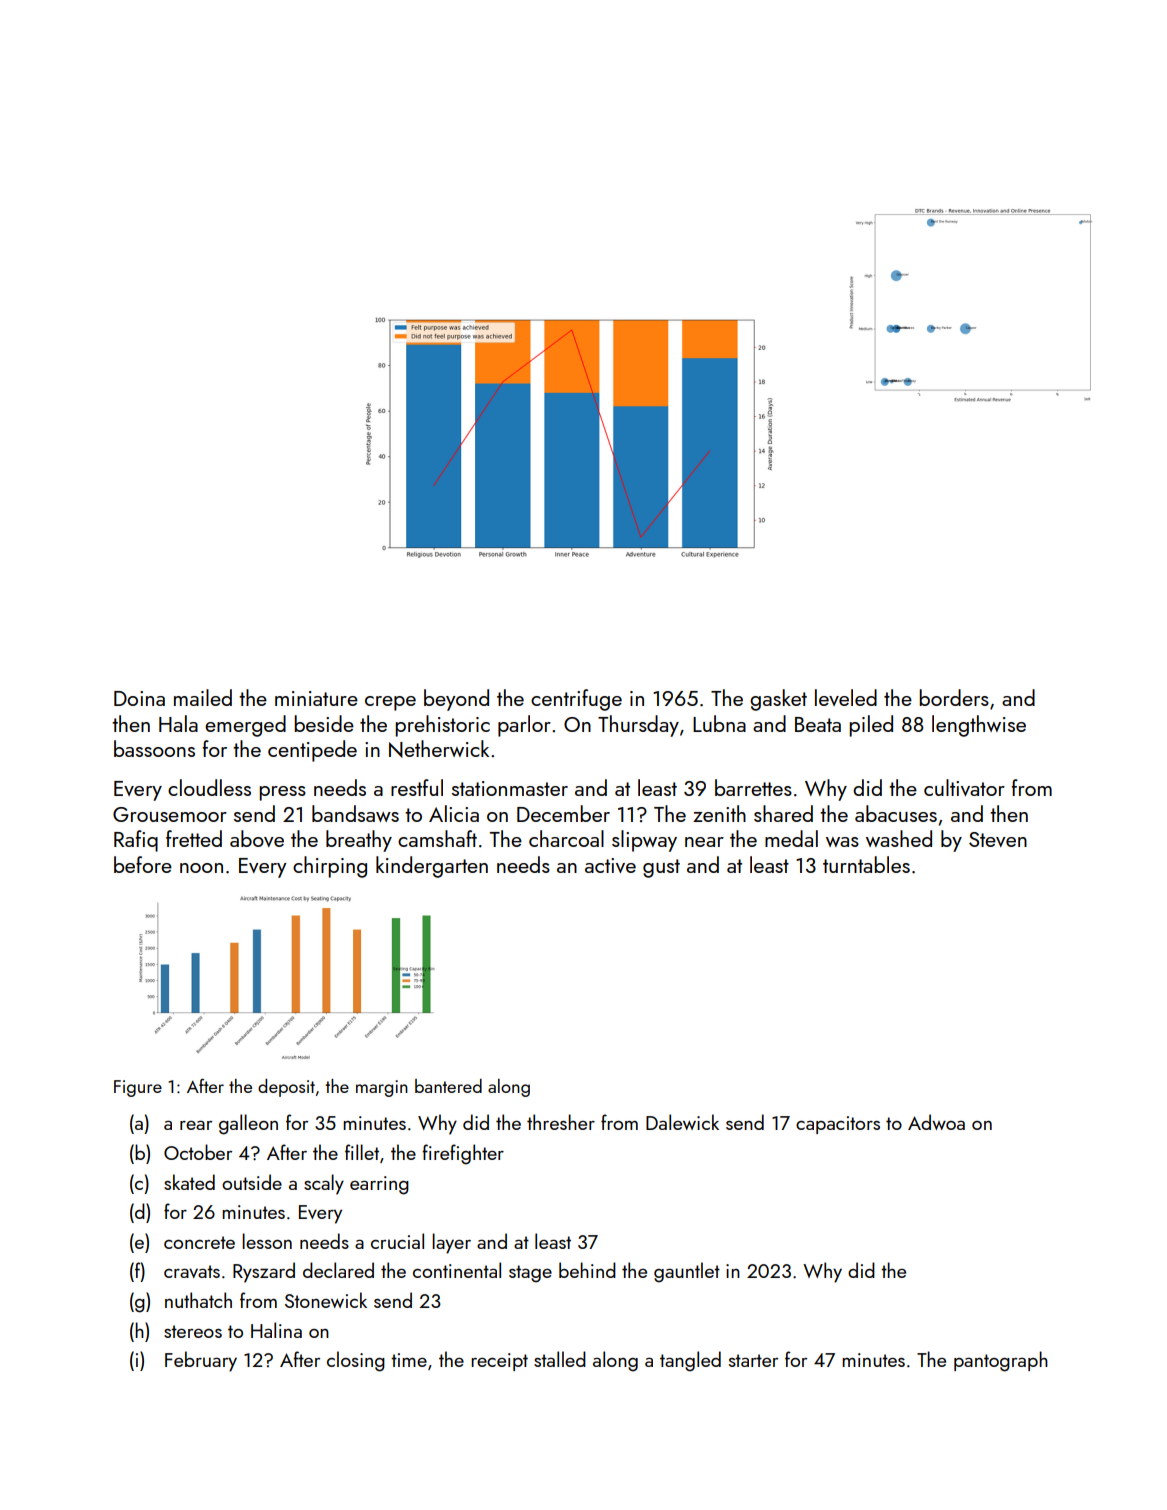  Describe the element at coordinates (499, 1362) in the image. I see `receipt` at that location.
